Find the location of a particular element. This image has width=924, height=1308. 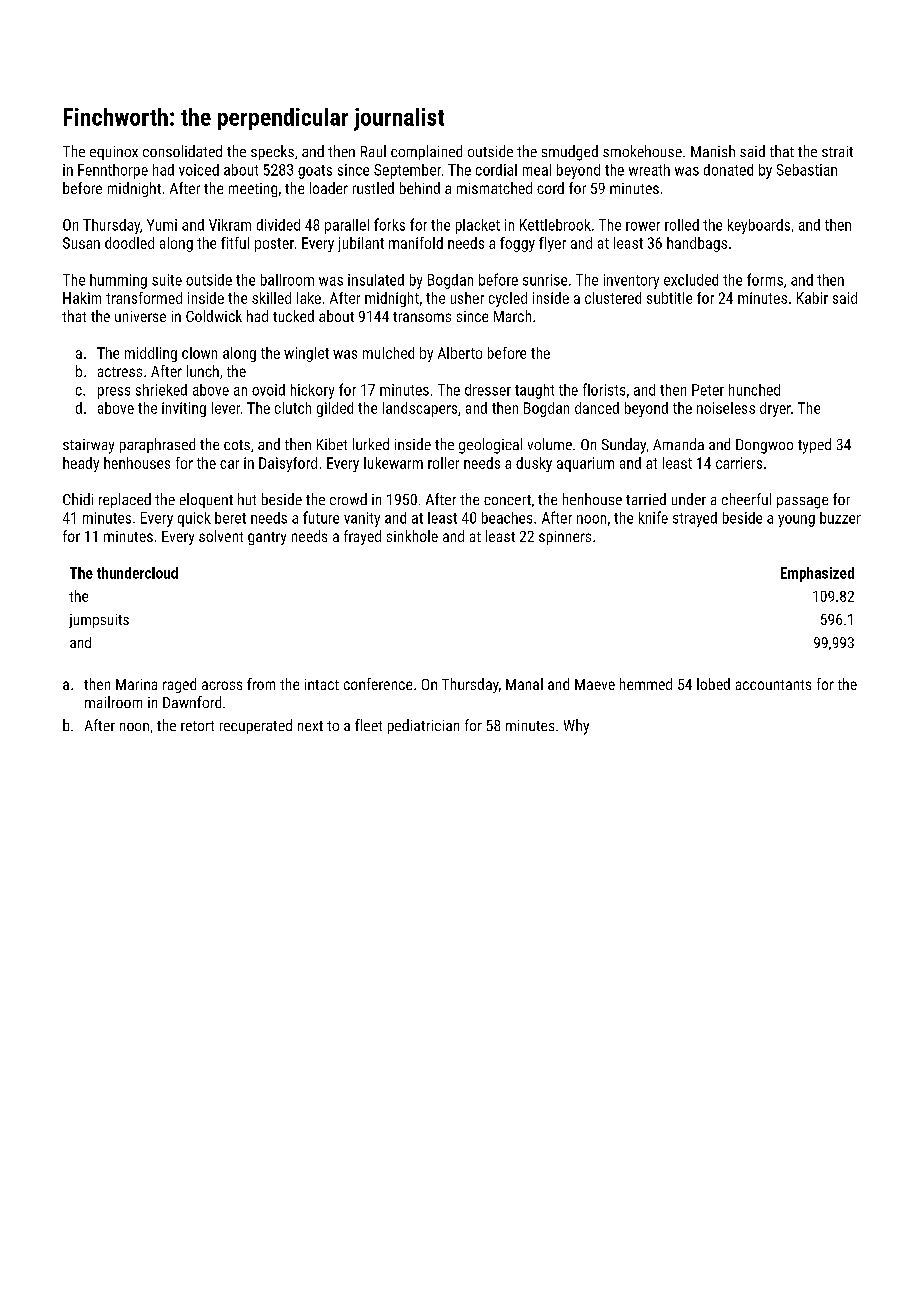

accountants is located at coordinates (773, 685).
